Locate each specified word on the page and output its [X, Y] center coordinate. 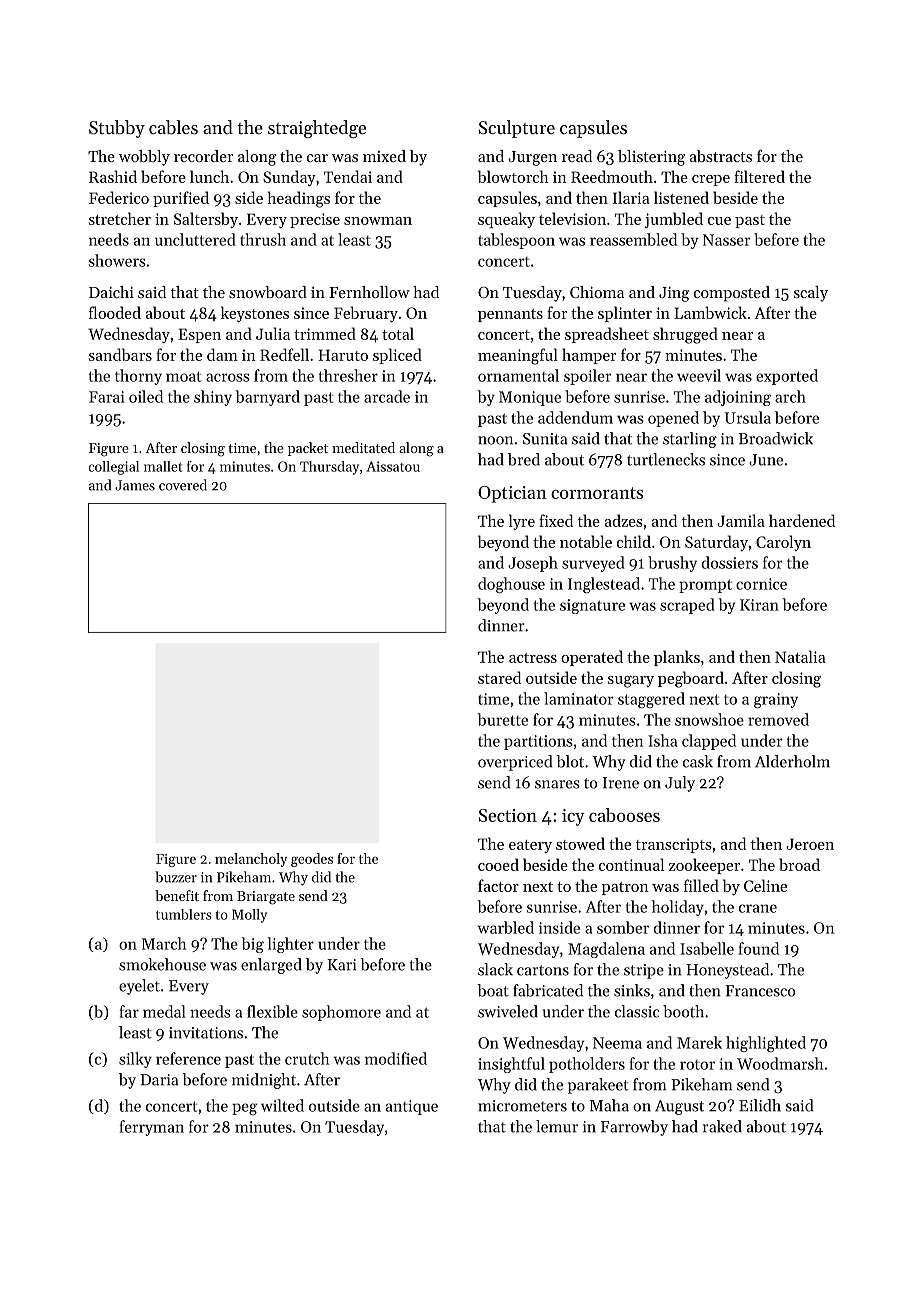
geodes [312, 860]
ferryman [152, 1128]
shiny [213, 398]
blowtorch [513, 176]
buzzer [176, 877]
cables [173, 127]
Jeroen [810, 844]
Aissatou [393, 466]
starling [690, 440]
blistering [651, 158]
